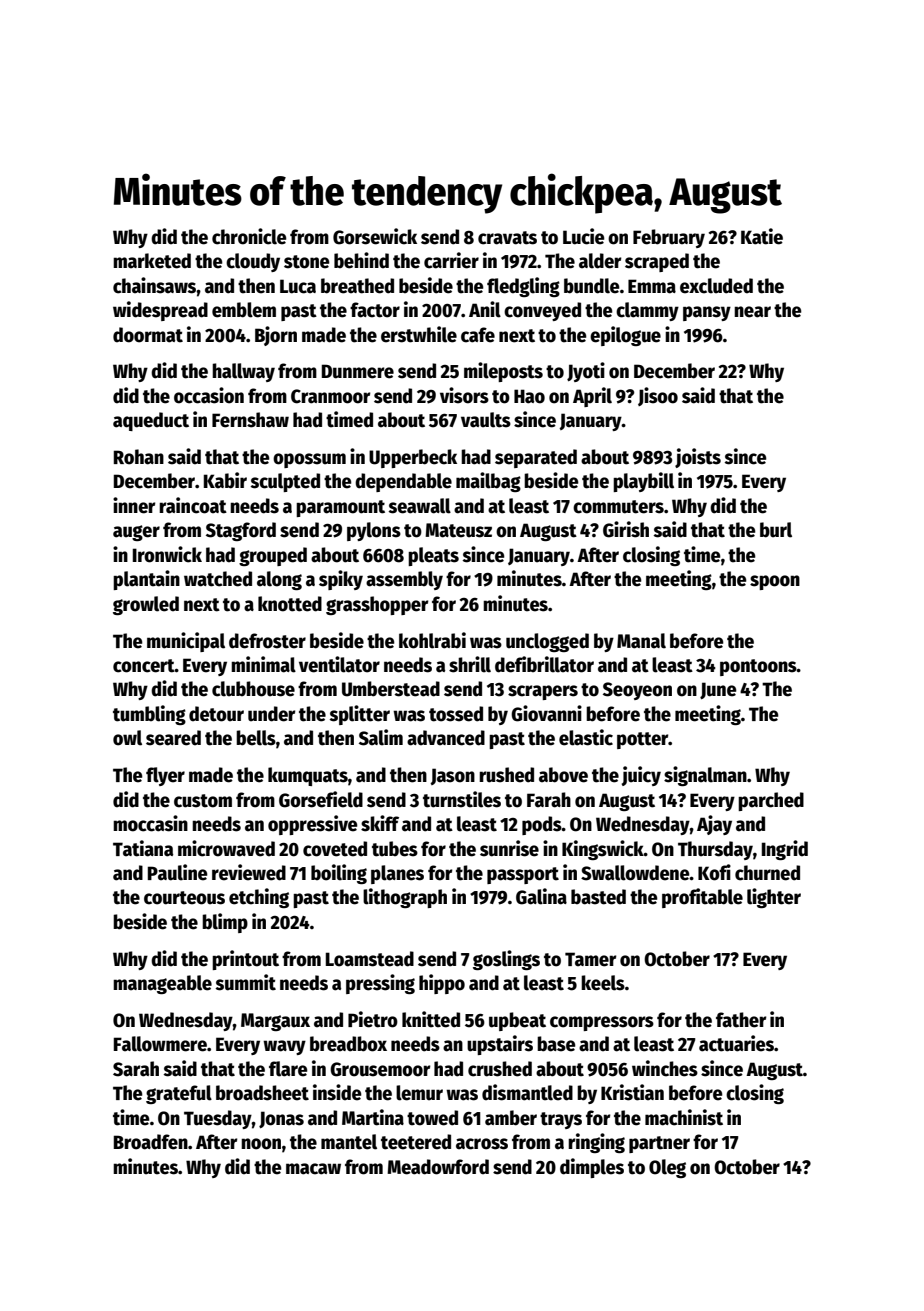 This screenshot has width=924, height=1311. What do you see at coordinates (741, 1020) in the screenshot?
I see `father` at bounding box center [741, 1020].
